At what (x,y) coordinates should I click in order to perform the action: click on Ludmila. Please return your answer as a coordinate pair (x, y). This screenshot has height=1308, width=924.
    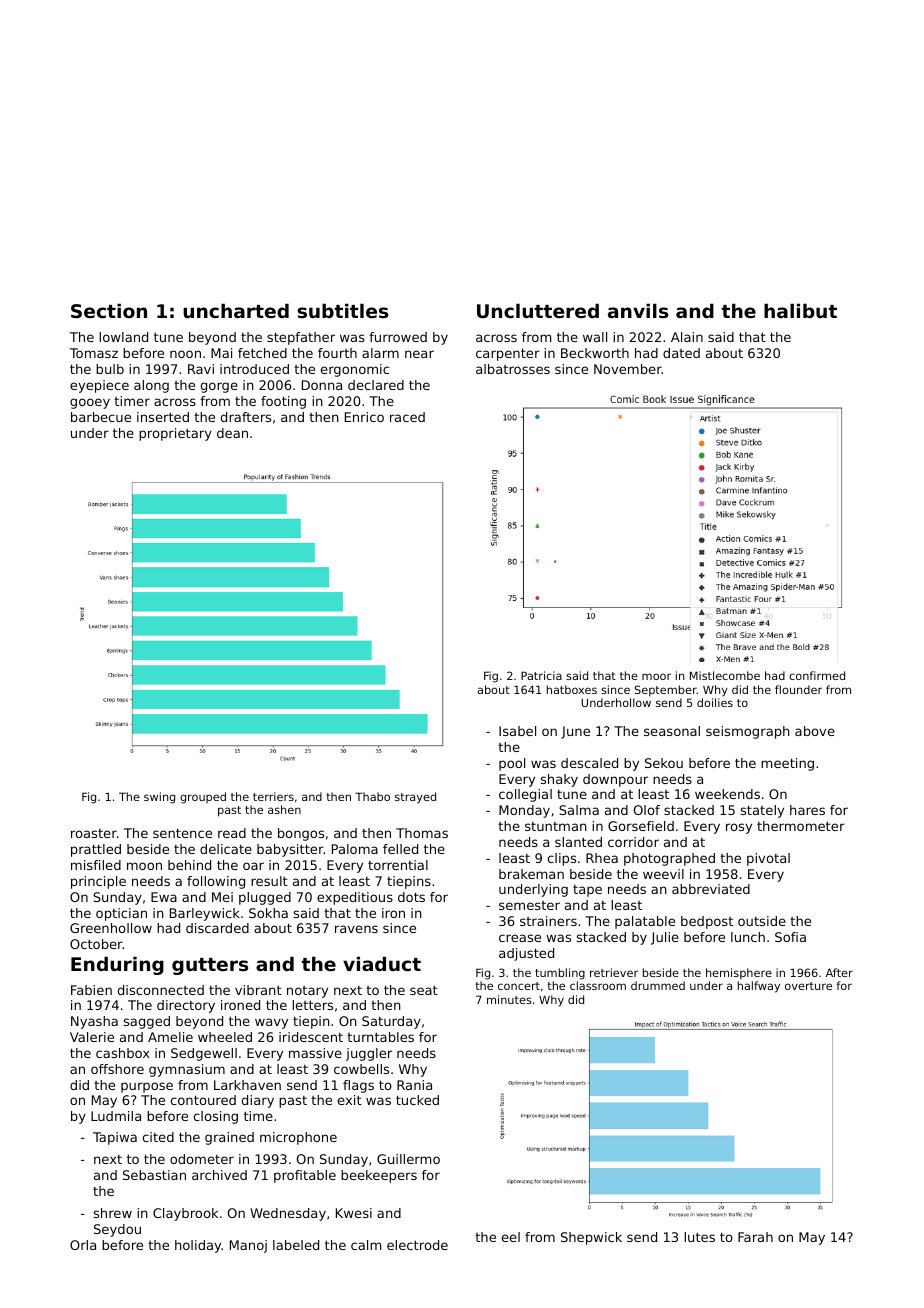
    Looking at the image, I should click on (116, 1116).
